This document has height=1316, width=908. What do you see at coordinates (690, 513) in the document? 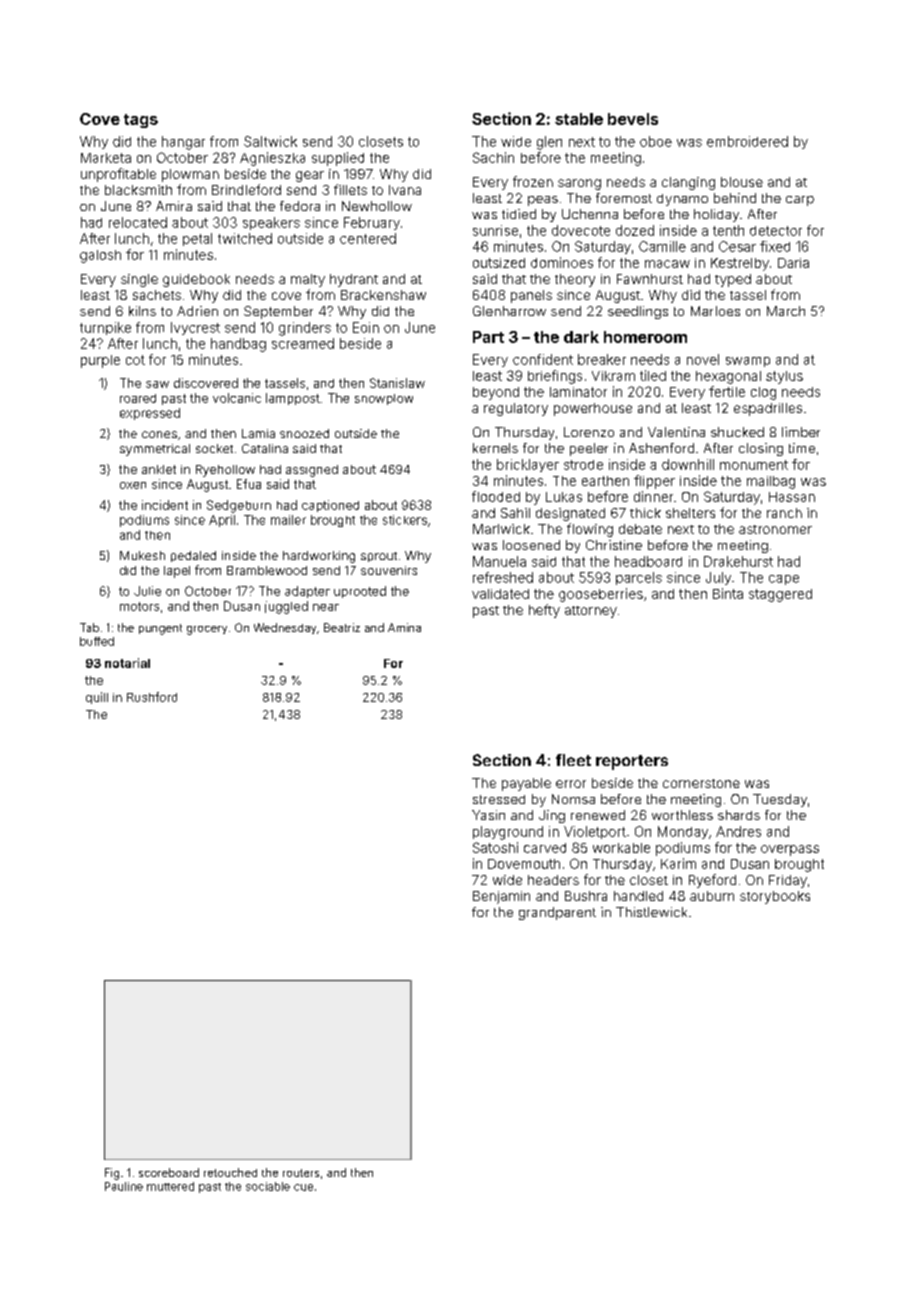
I see `shelters` at bounding box center [690, 513].
